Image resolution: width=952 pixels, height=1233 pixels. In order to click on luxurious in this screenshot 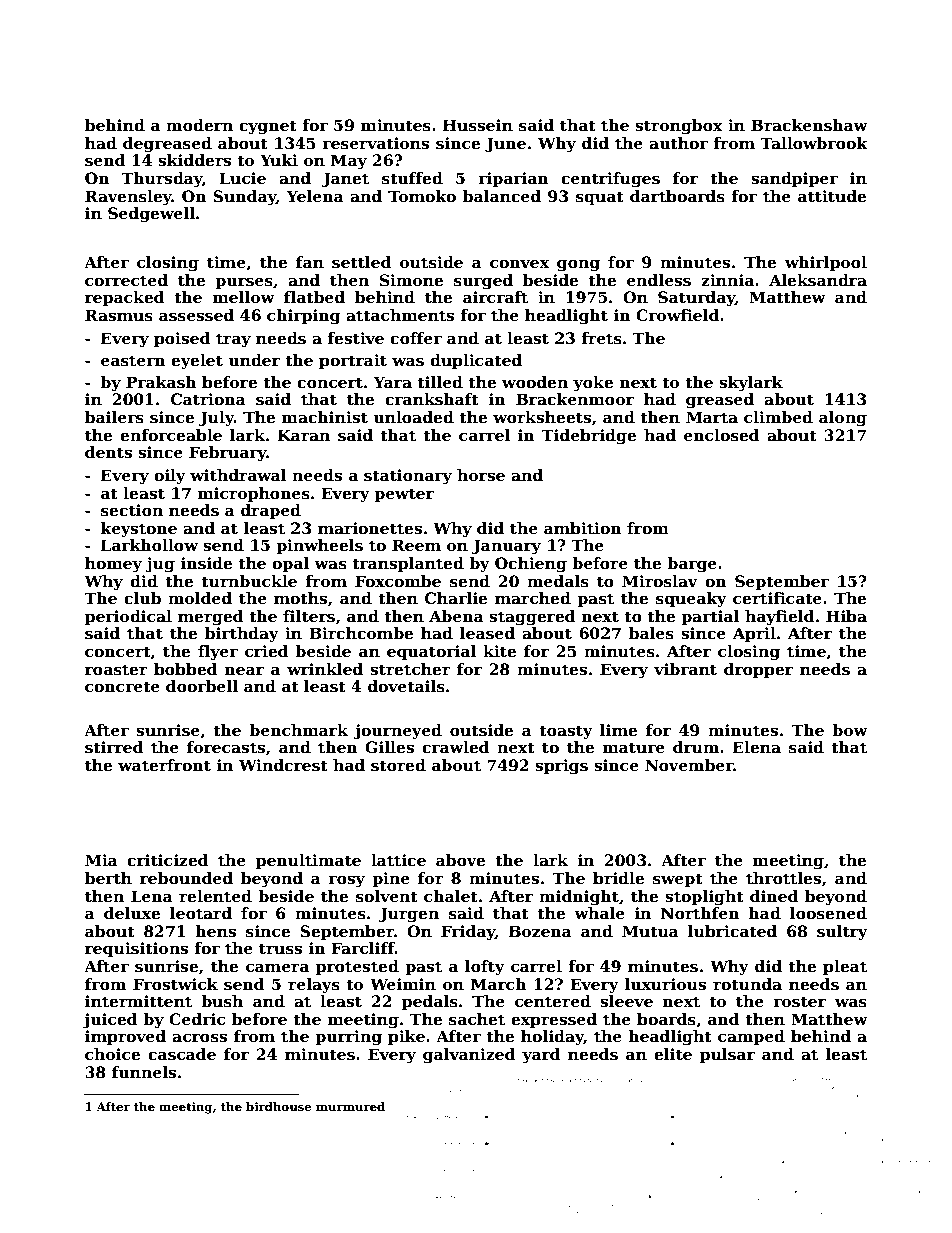, I will do `click(665, 984)`.
